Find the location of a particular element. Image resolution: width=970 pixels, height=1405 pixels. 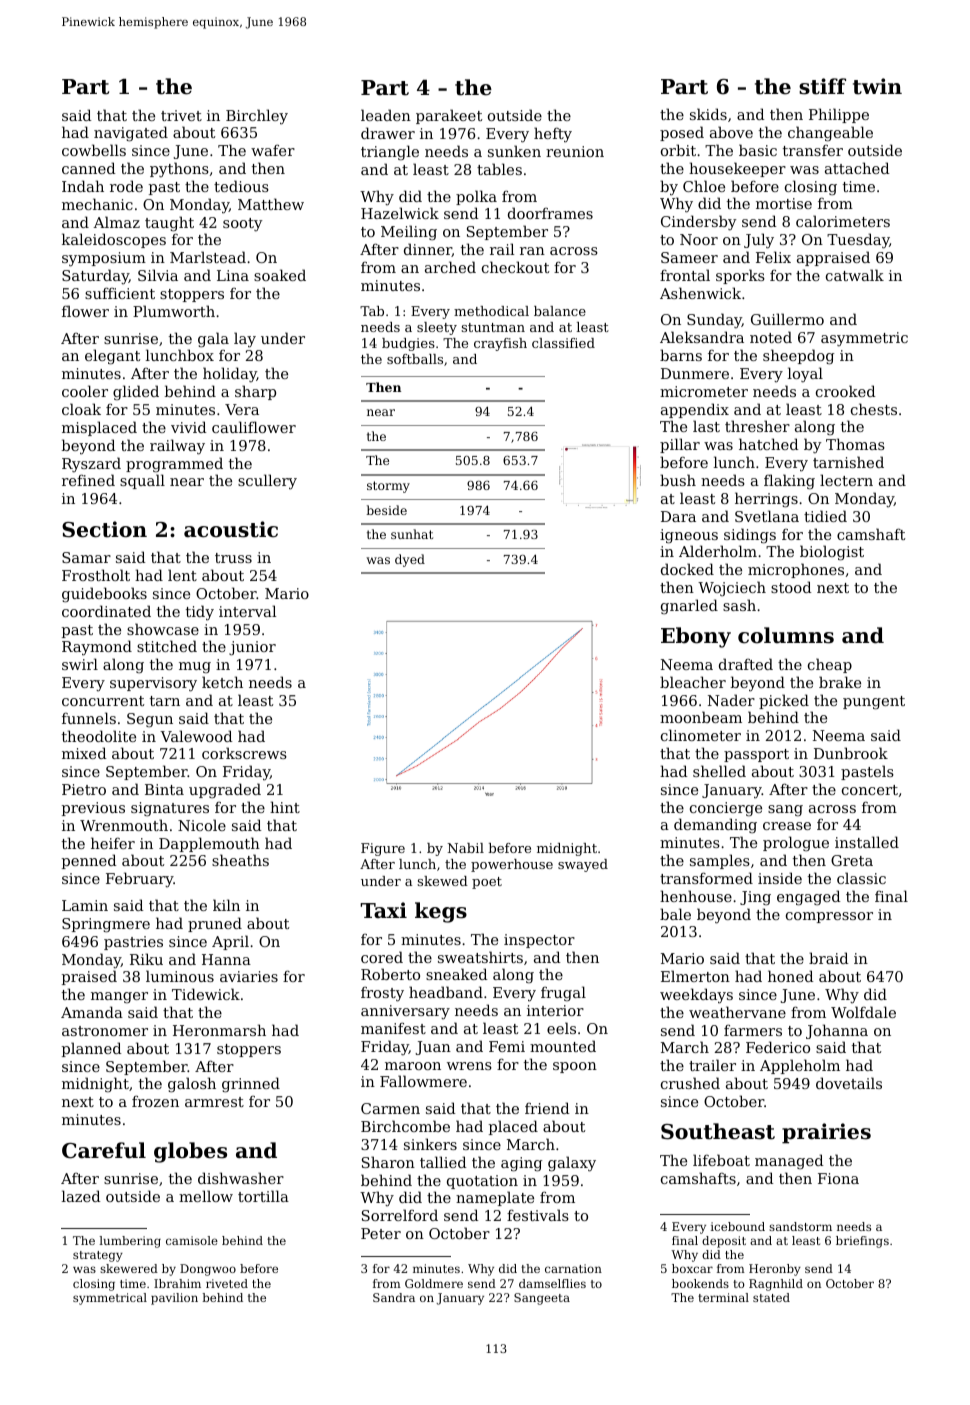

mellow is located at coordinates (206, 1196).
